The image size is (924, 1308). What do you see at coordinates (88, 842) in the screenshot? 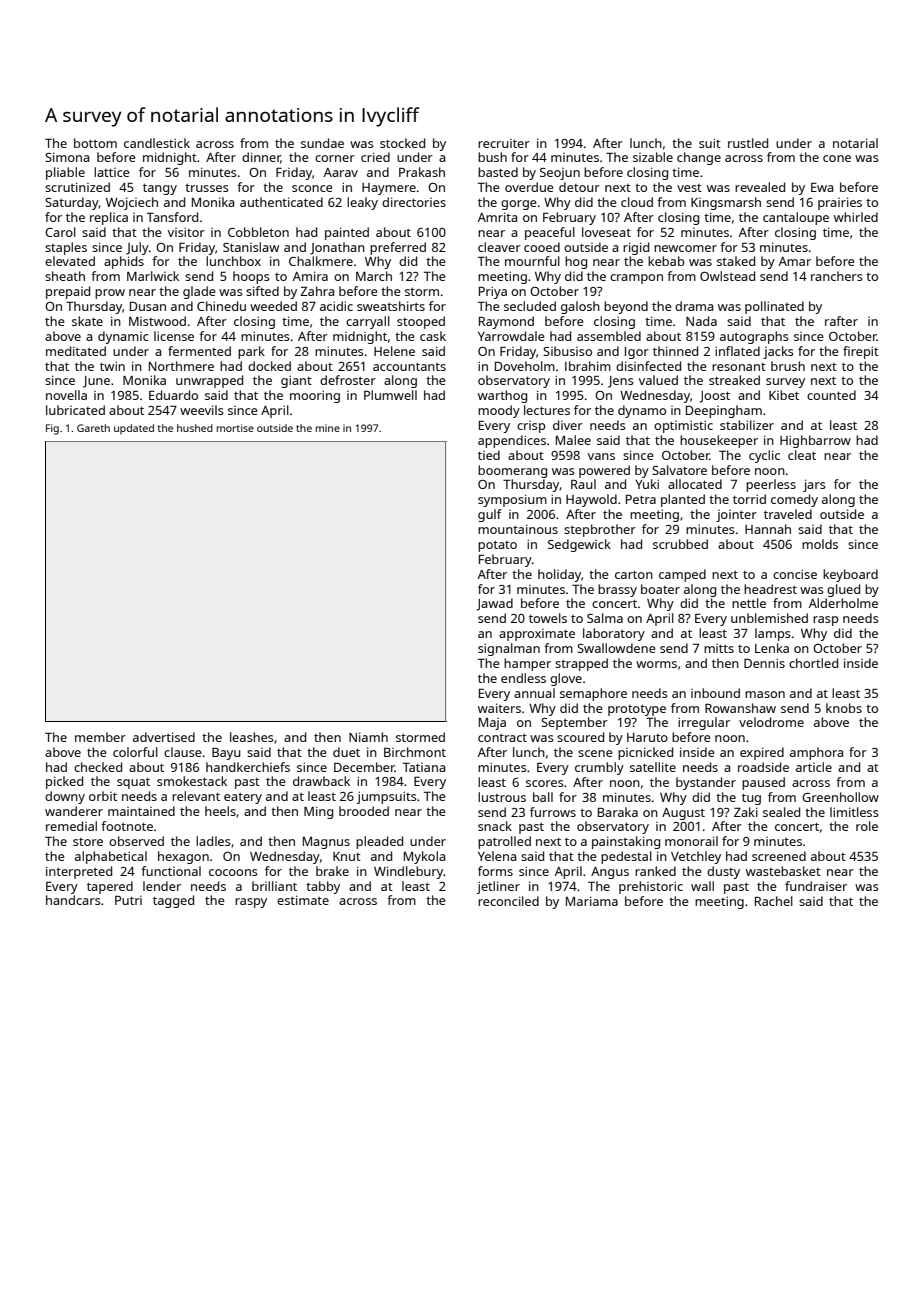
I see `store` at bounding box center [88, 842].
